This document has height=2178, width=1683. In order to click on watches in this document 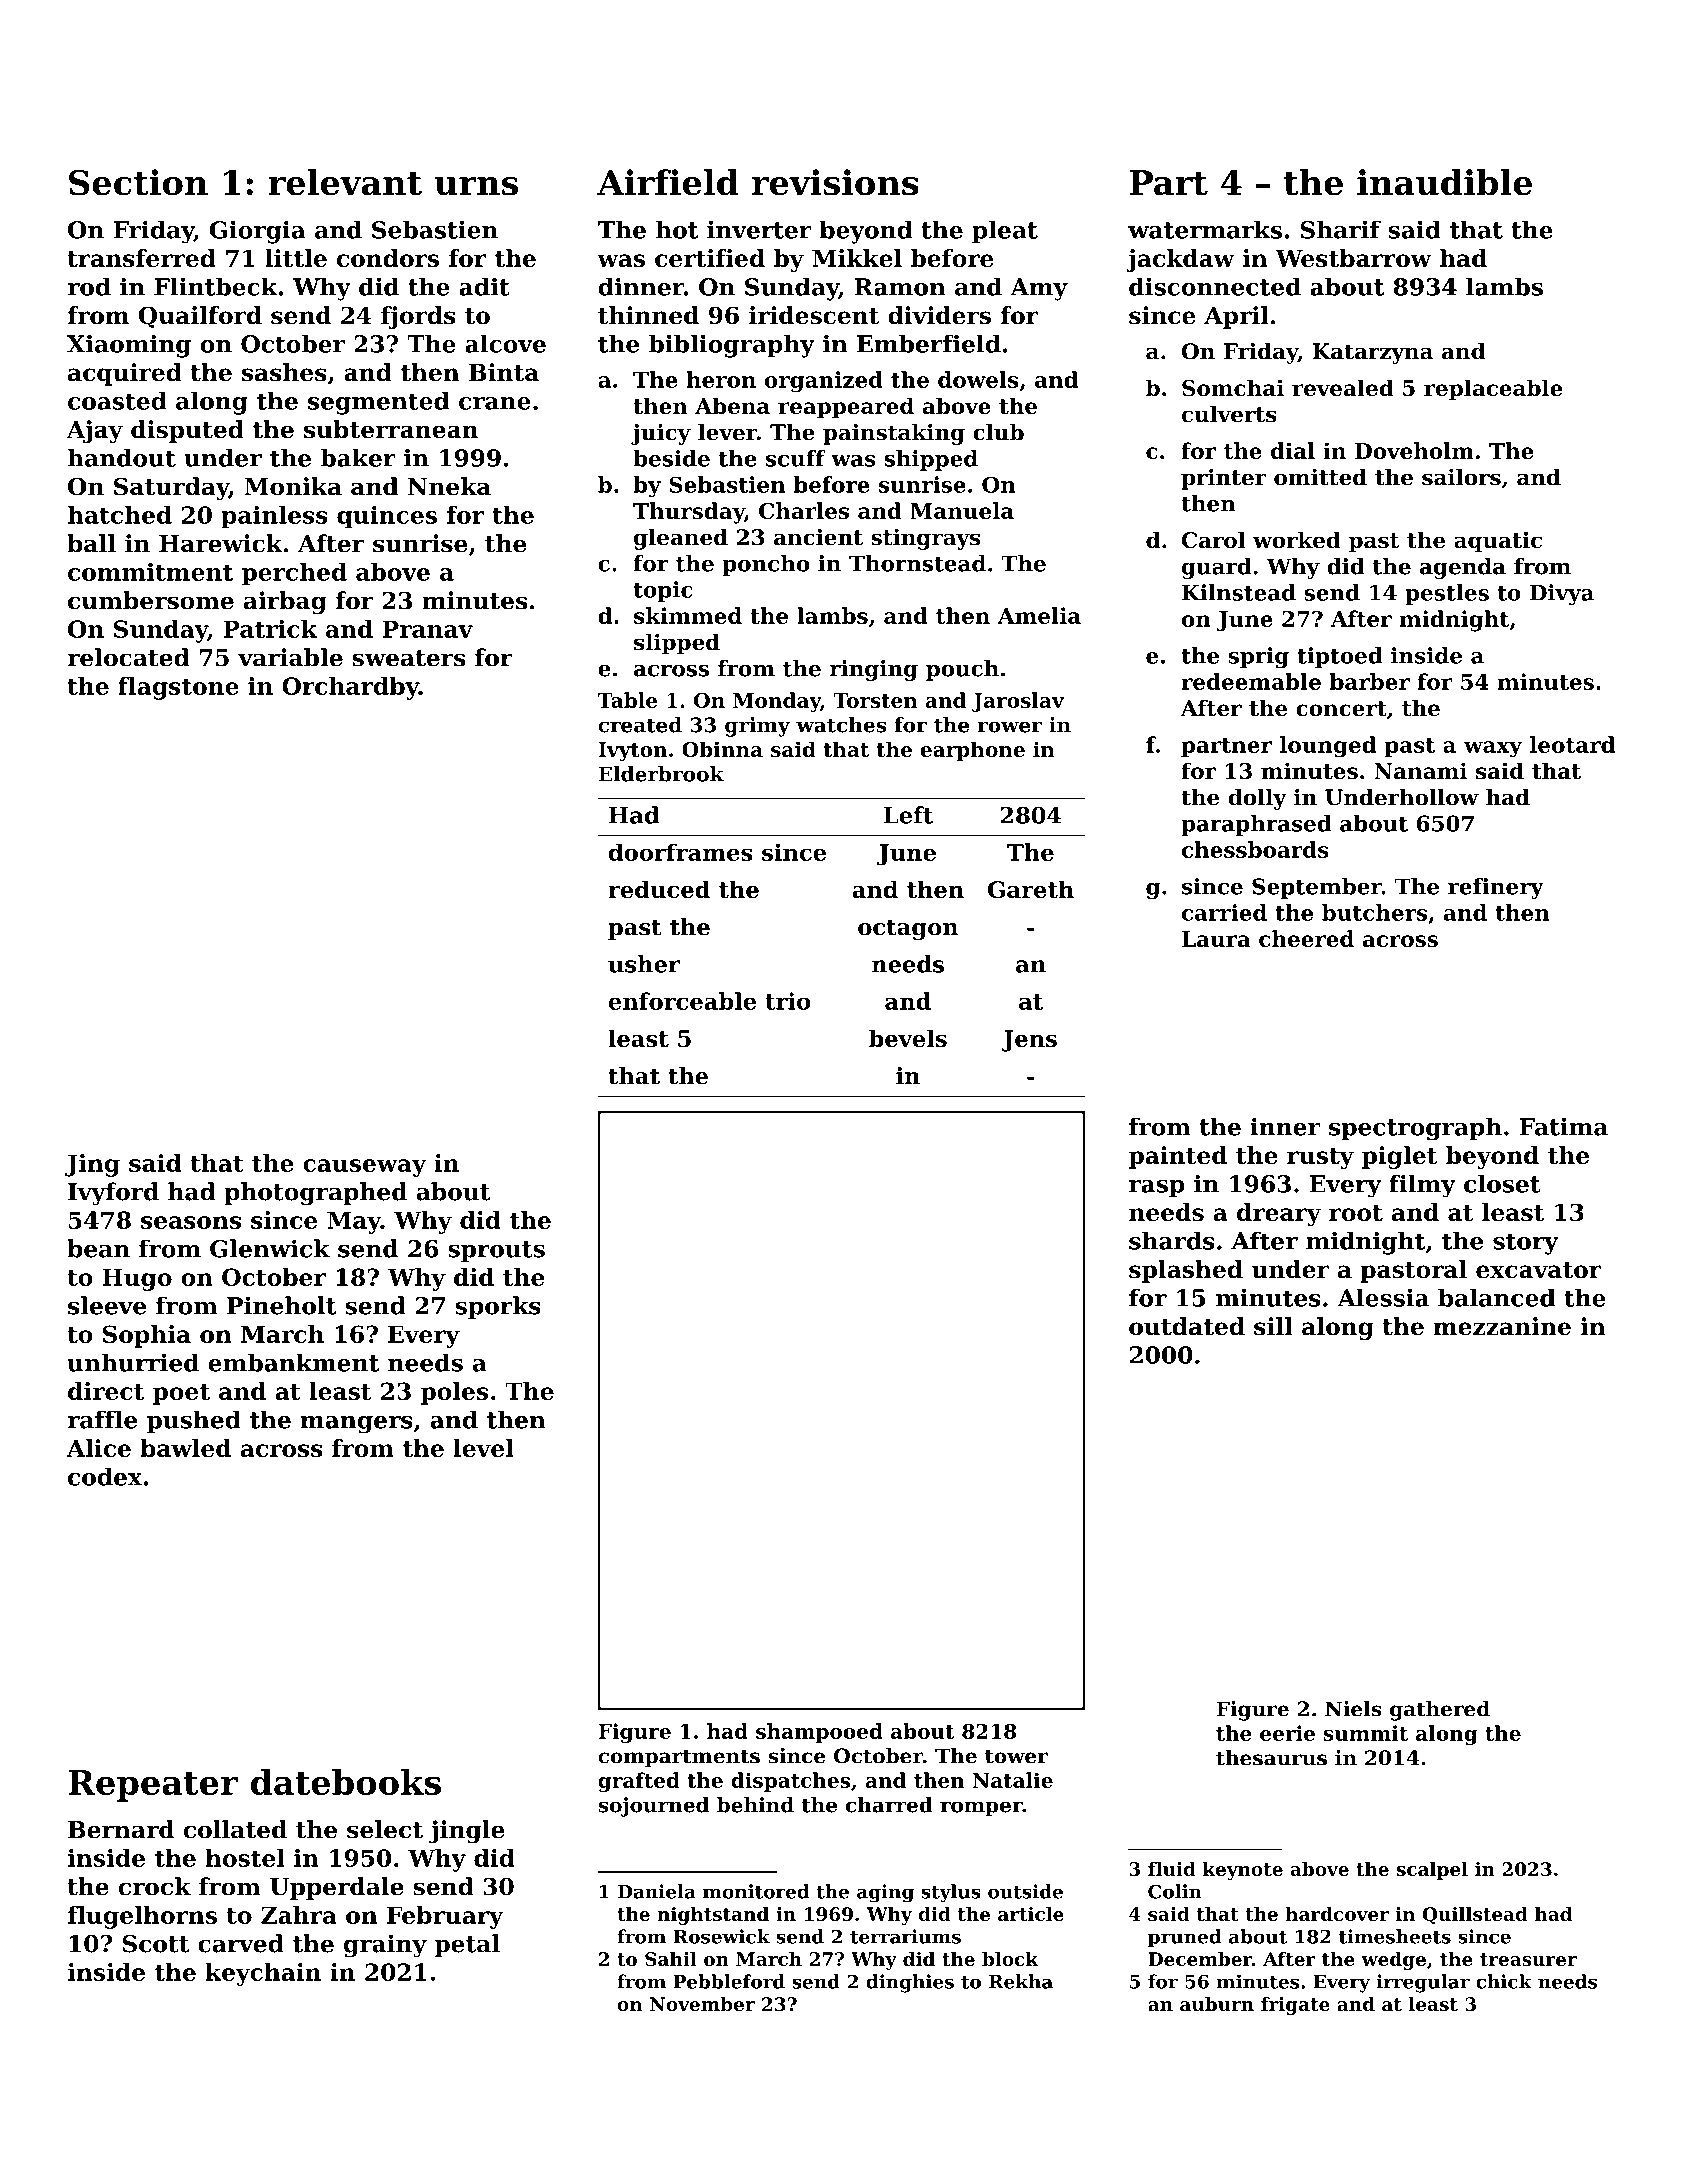, I will do `click(841, 725)`.
